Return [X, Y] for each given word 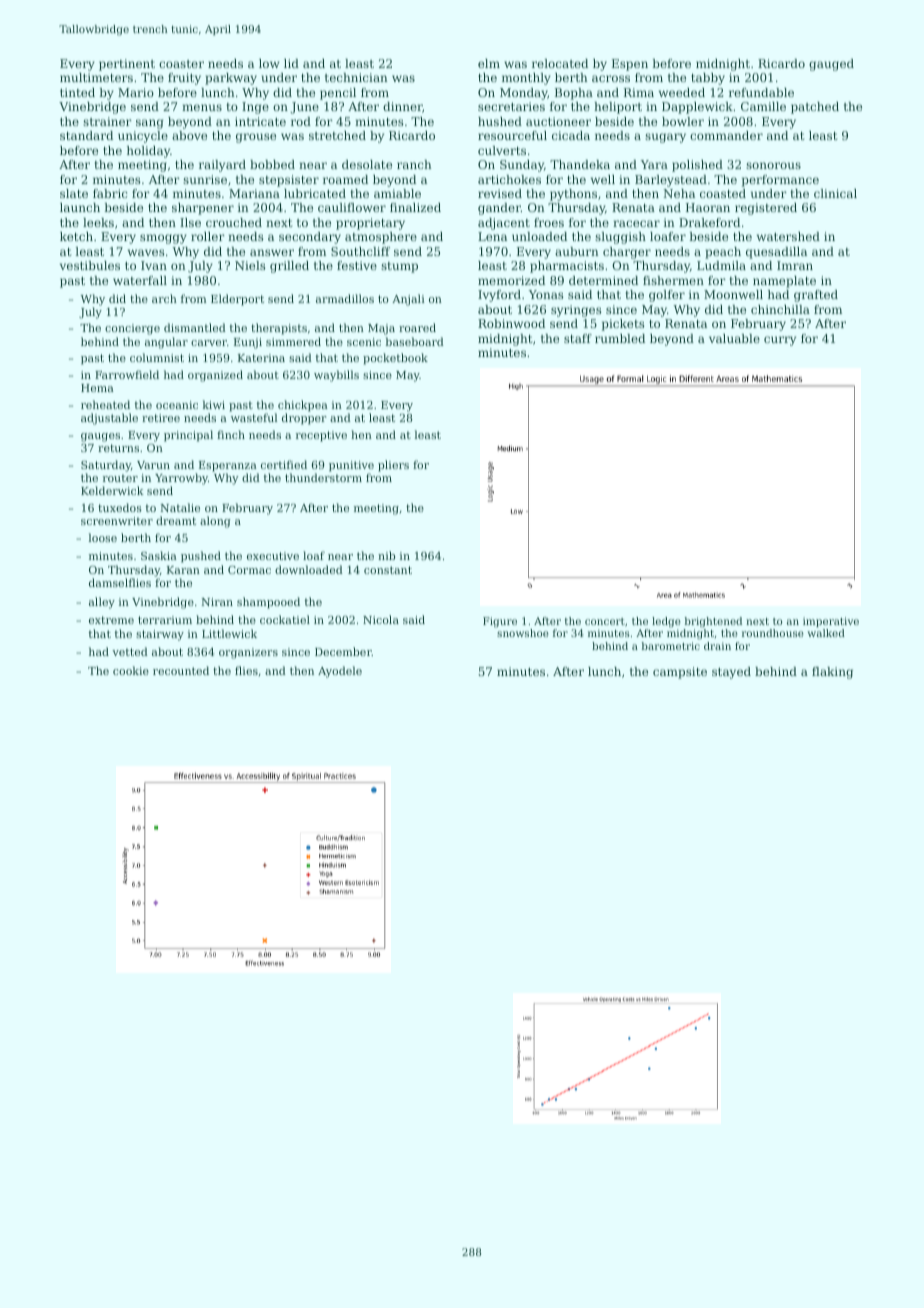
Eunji [248, 343]
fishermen [673, 280]
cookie [131, 670]
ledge [666, 622]
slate [74, 193]
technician [356, 77]
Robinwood [511, 323]
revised [500, 193]
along [215, 522]
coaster [181, 64]
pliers [393, 466]
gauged [831, 65]
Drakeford [709, 222]
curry [780, 341]
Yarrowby [181, 479]
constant [388, 570]
